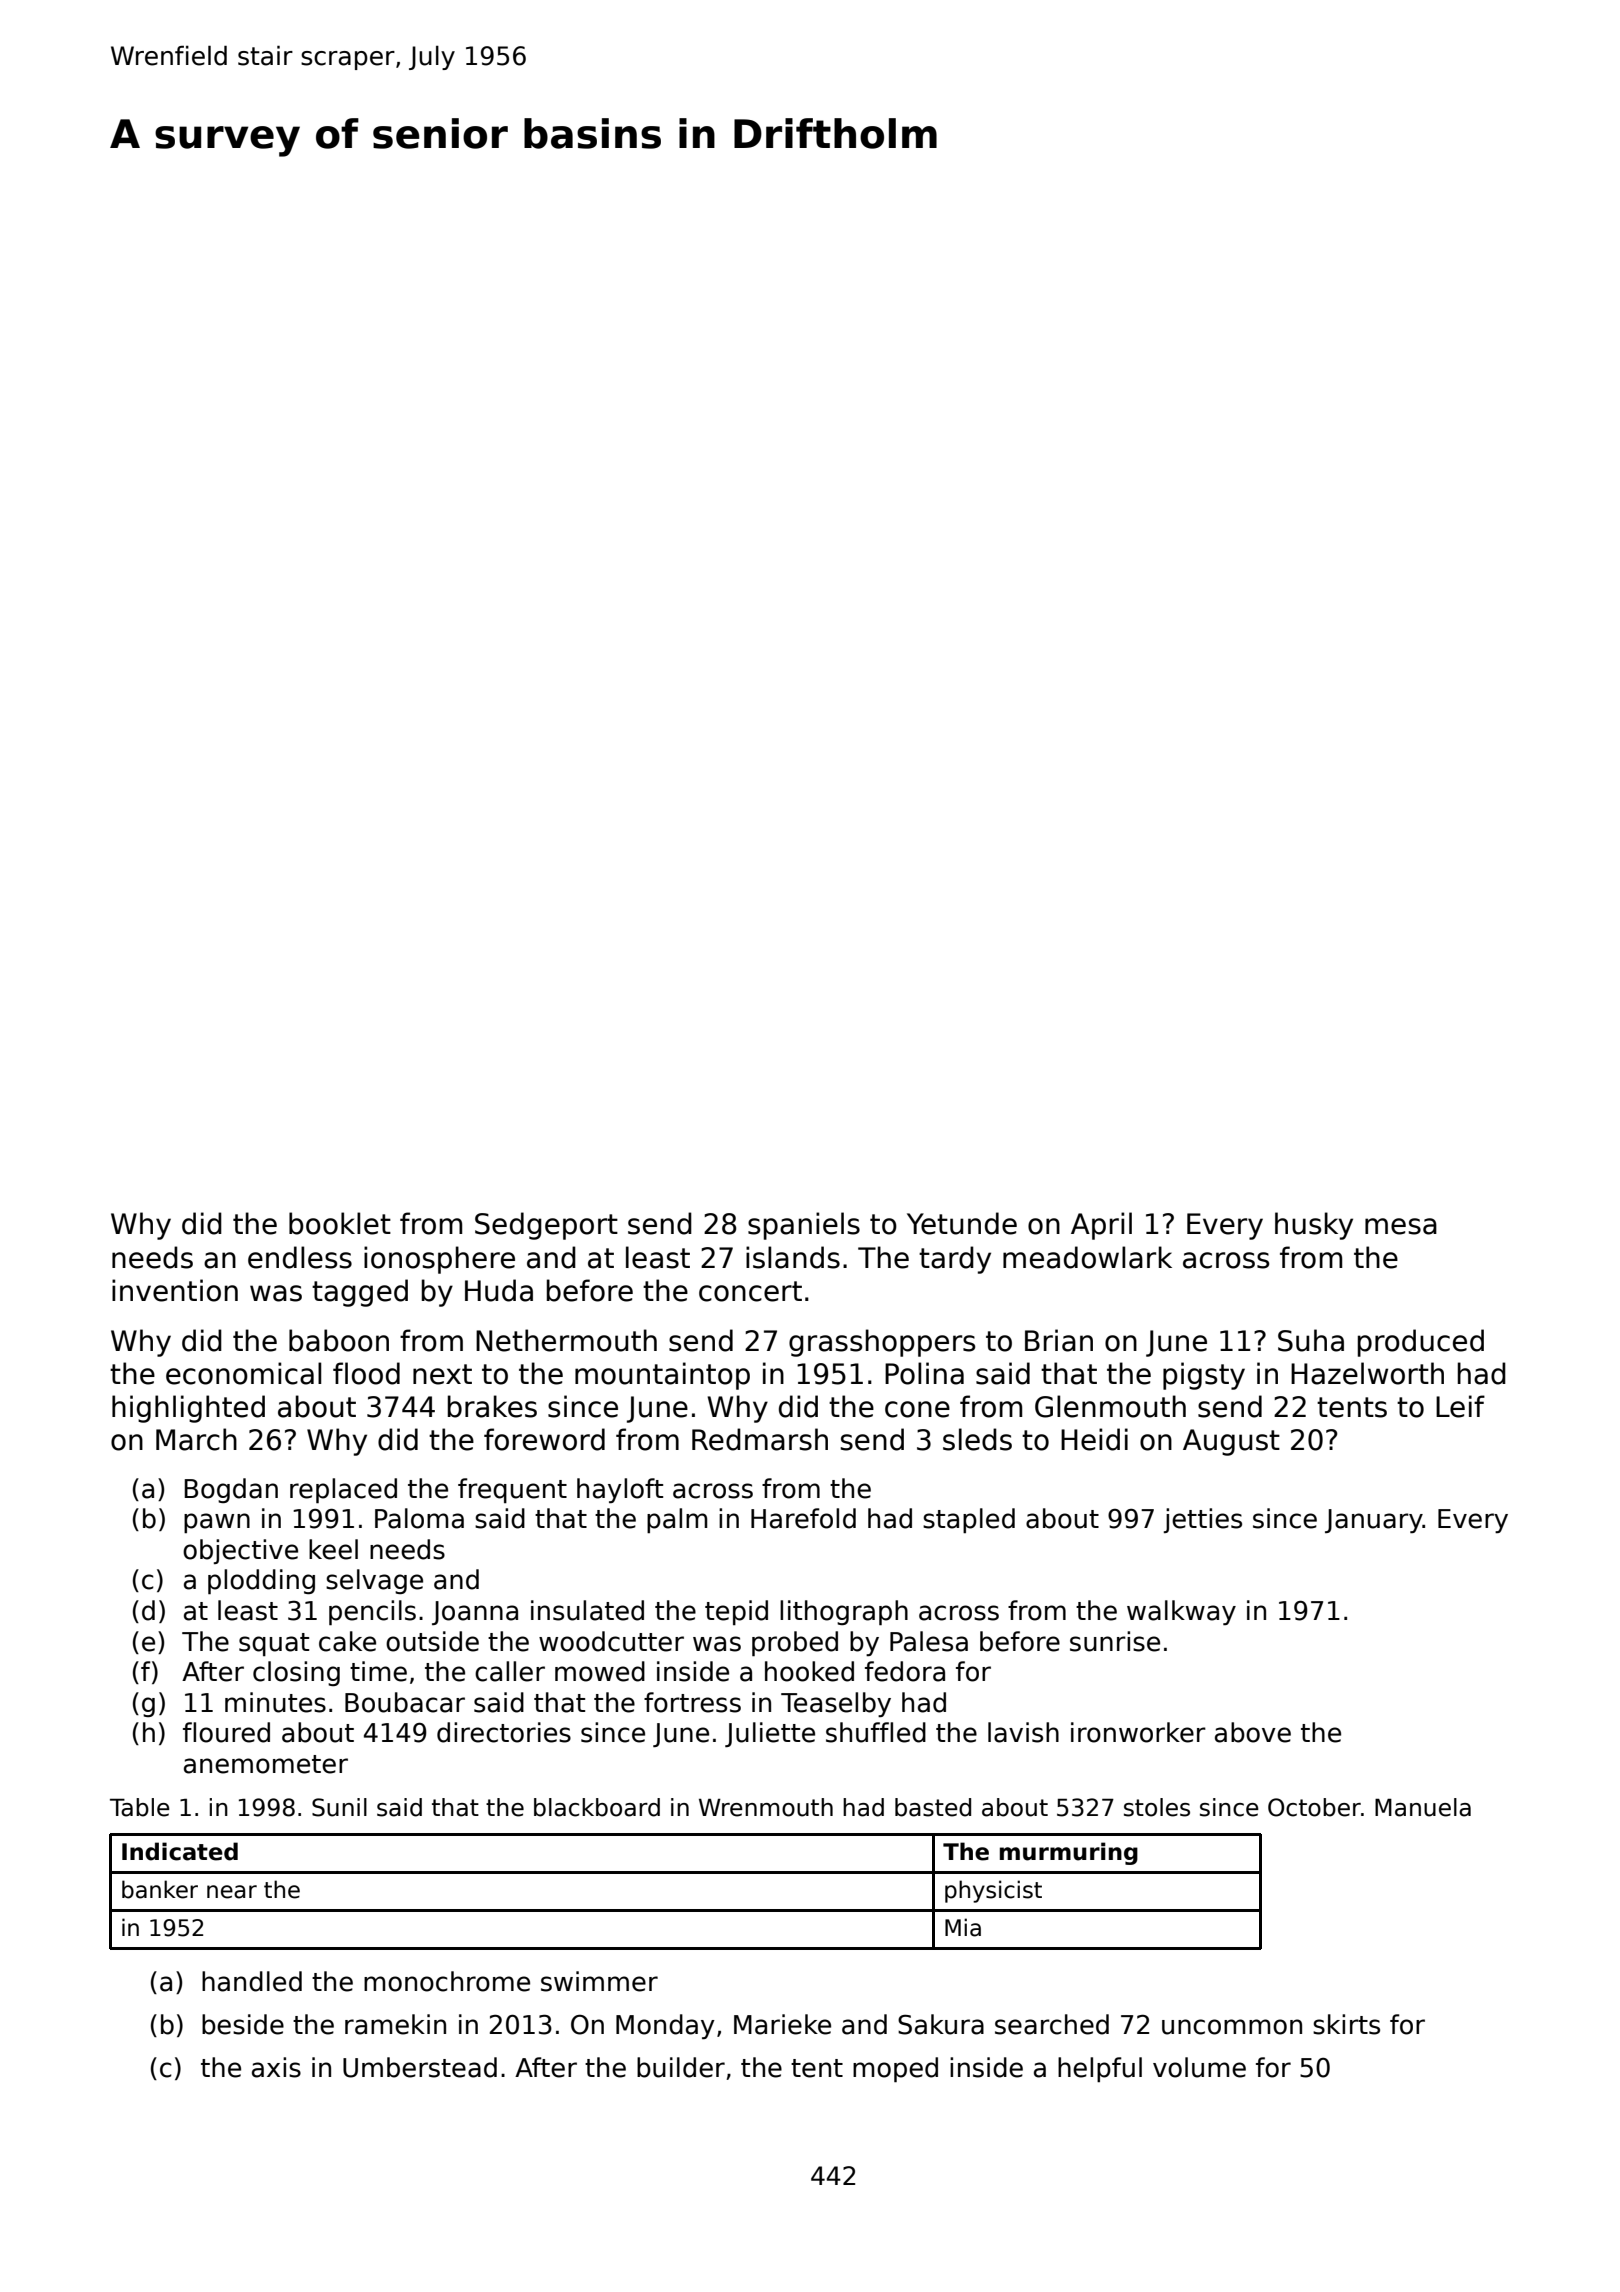 This screenshot has height=2292, width=1620. What do you see at coordinates (276, 2067) in the screenshot?
I see `axis` at bounding box center [276, 2067].
